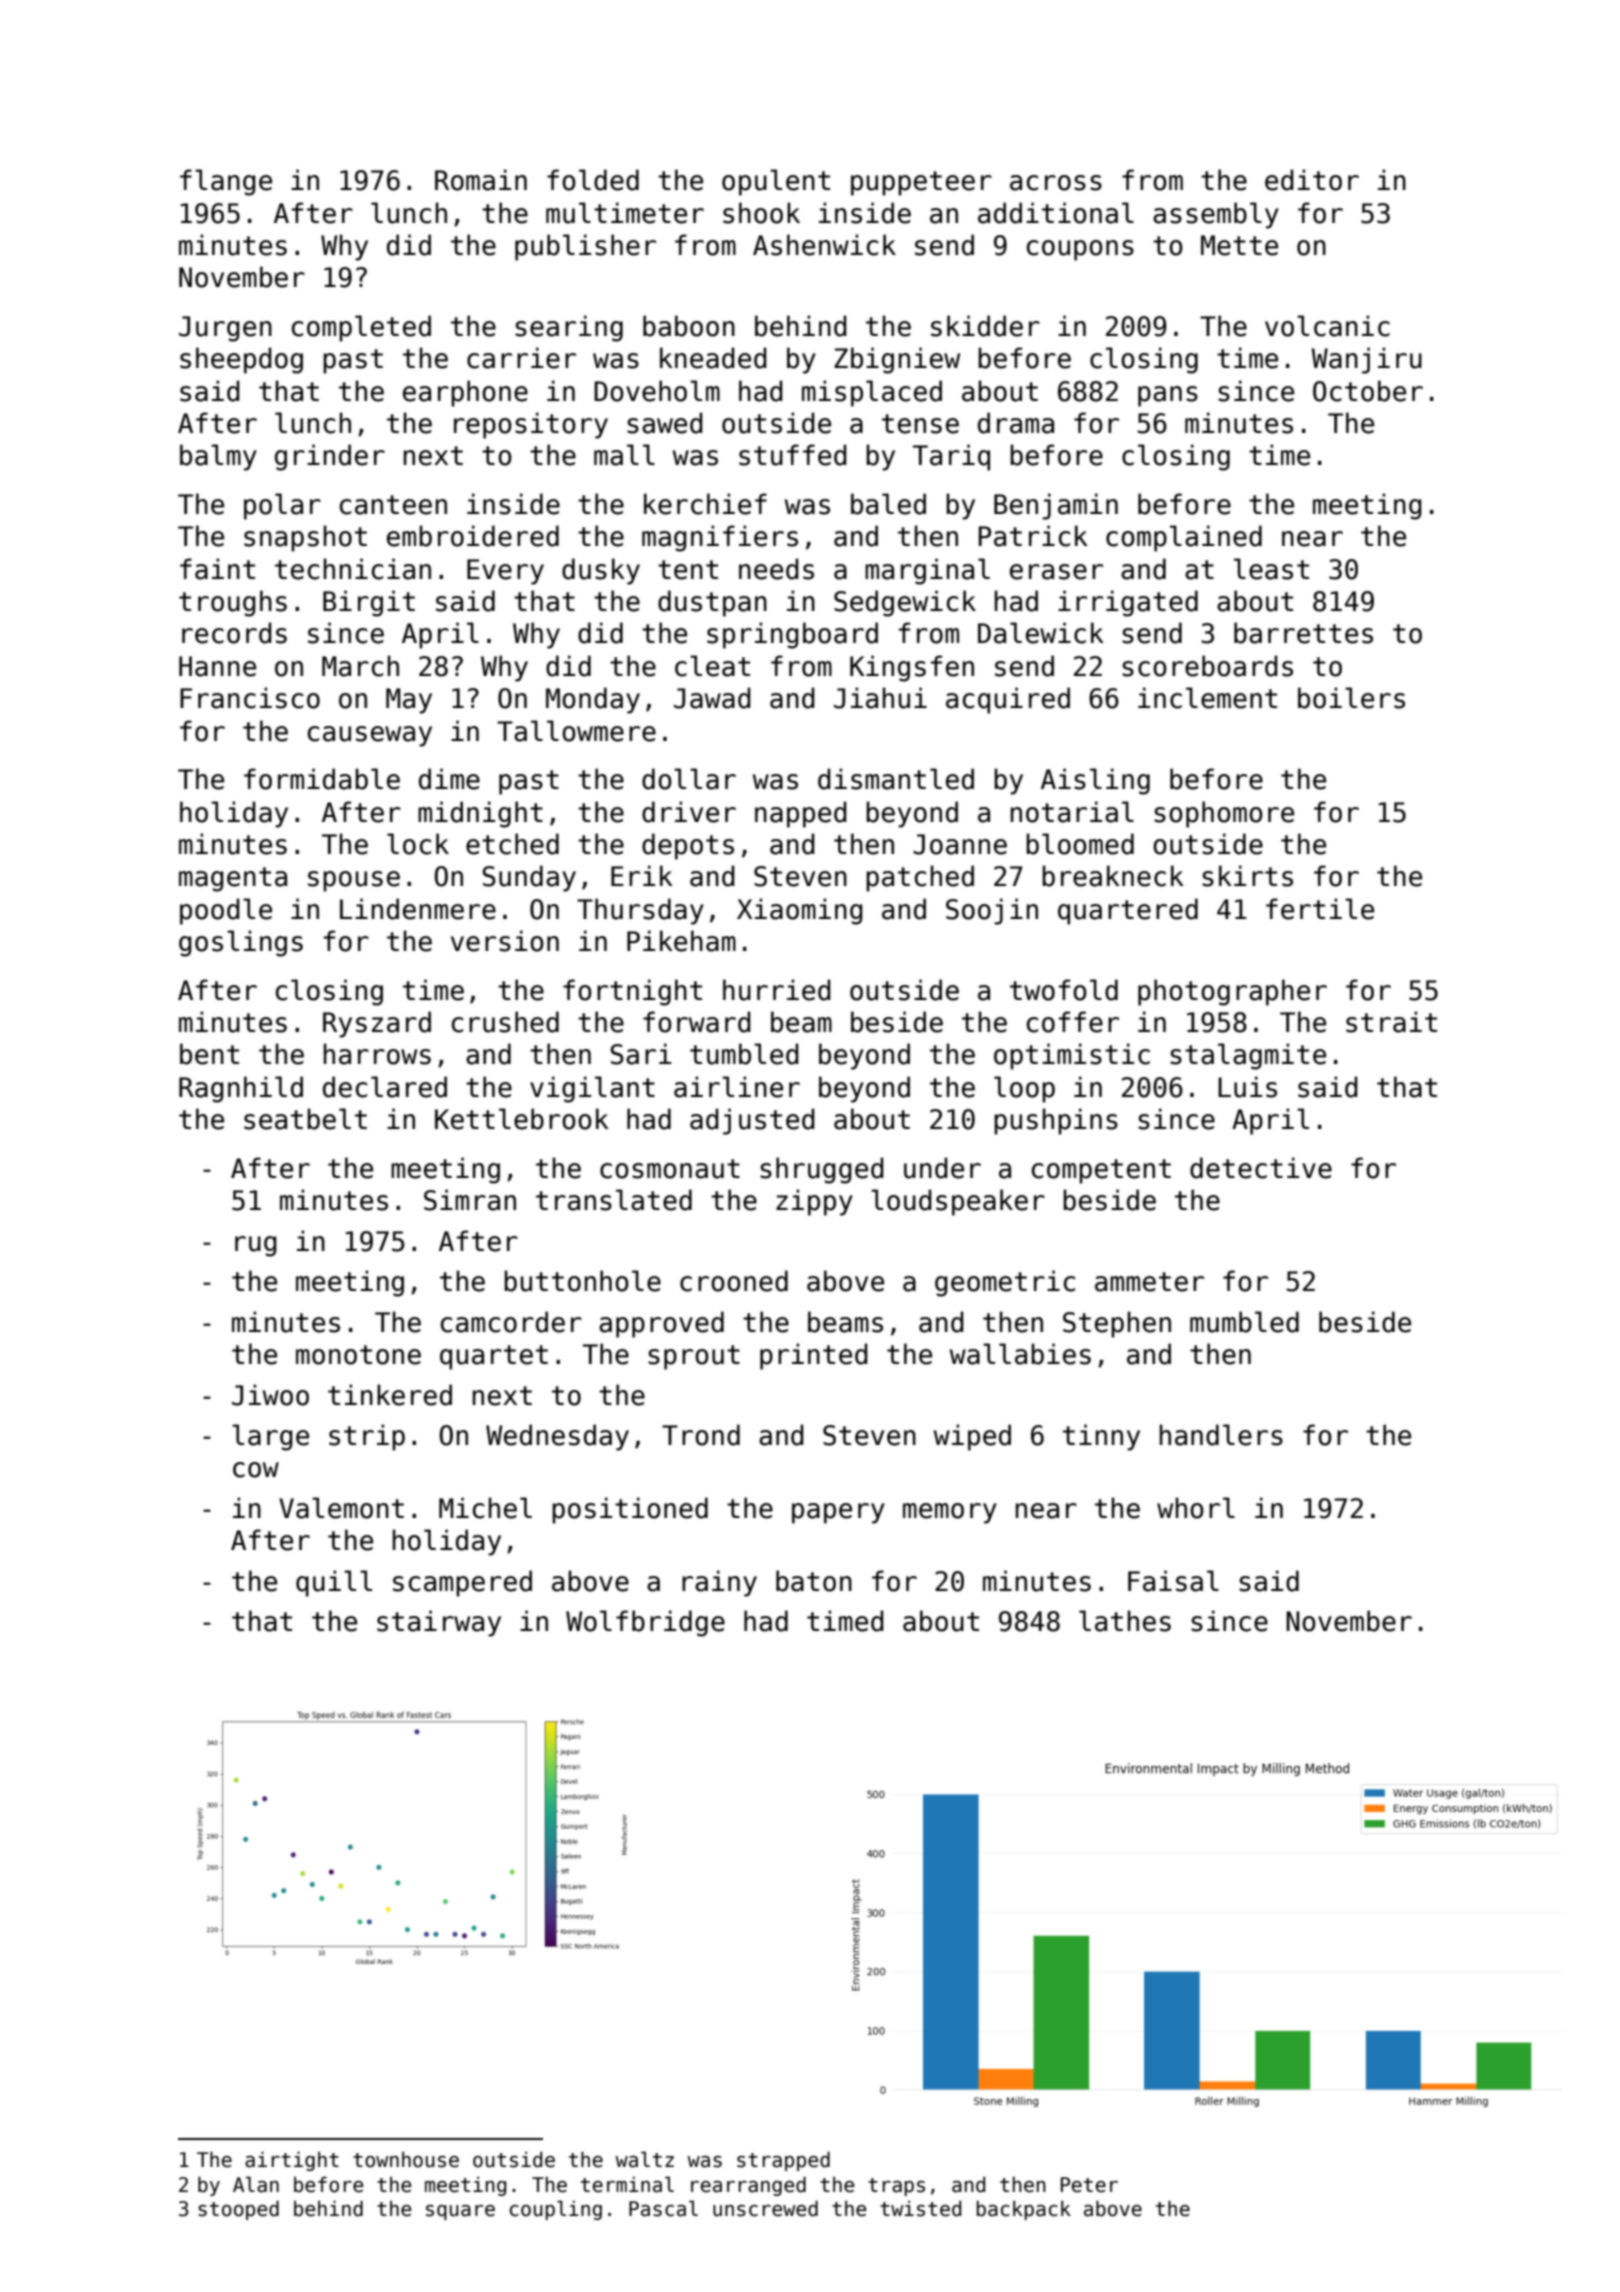 The height and width of the image is (2292, 1620). Describe the element at coordinates (250, 698) in the image. I see `Francisco` at that location.
